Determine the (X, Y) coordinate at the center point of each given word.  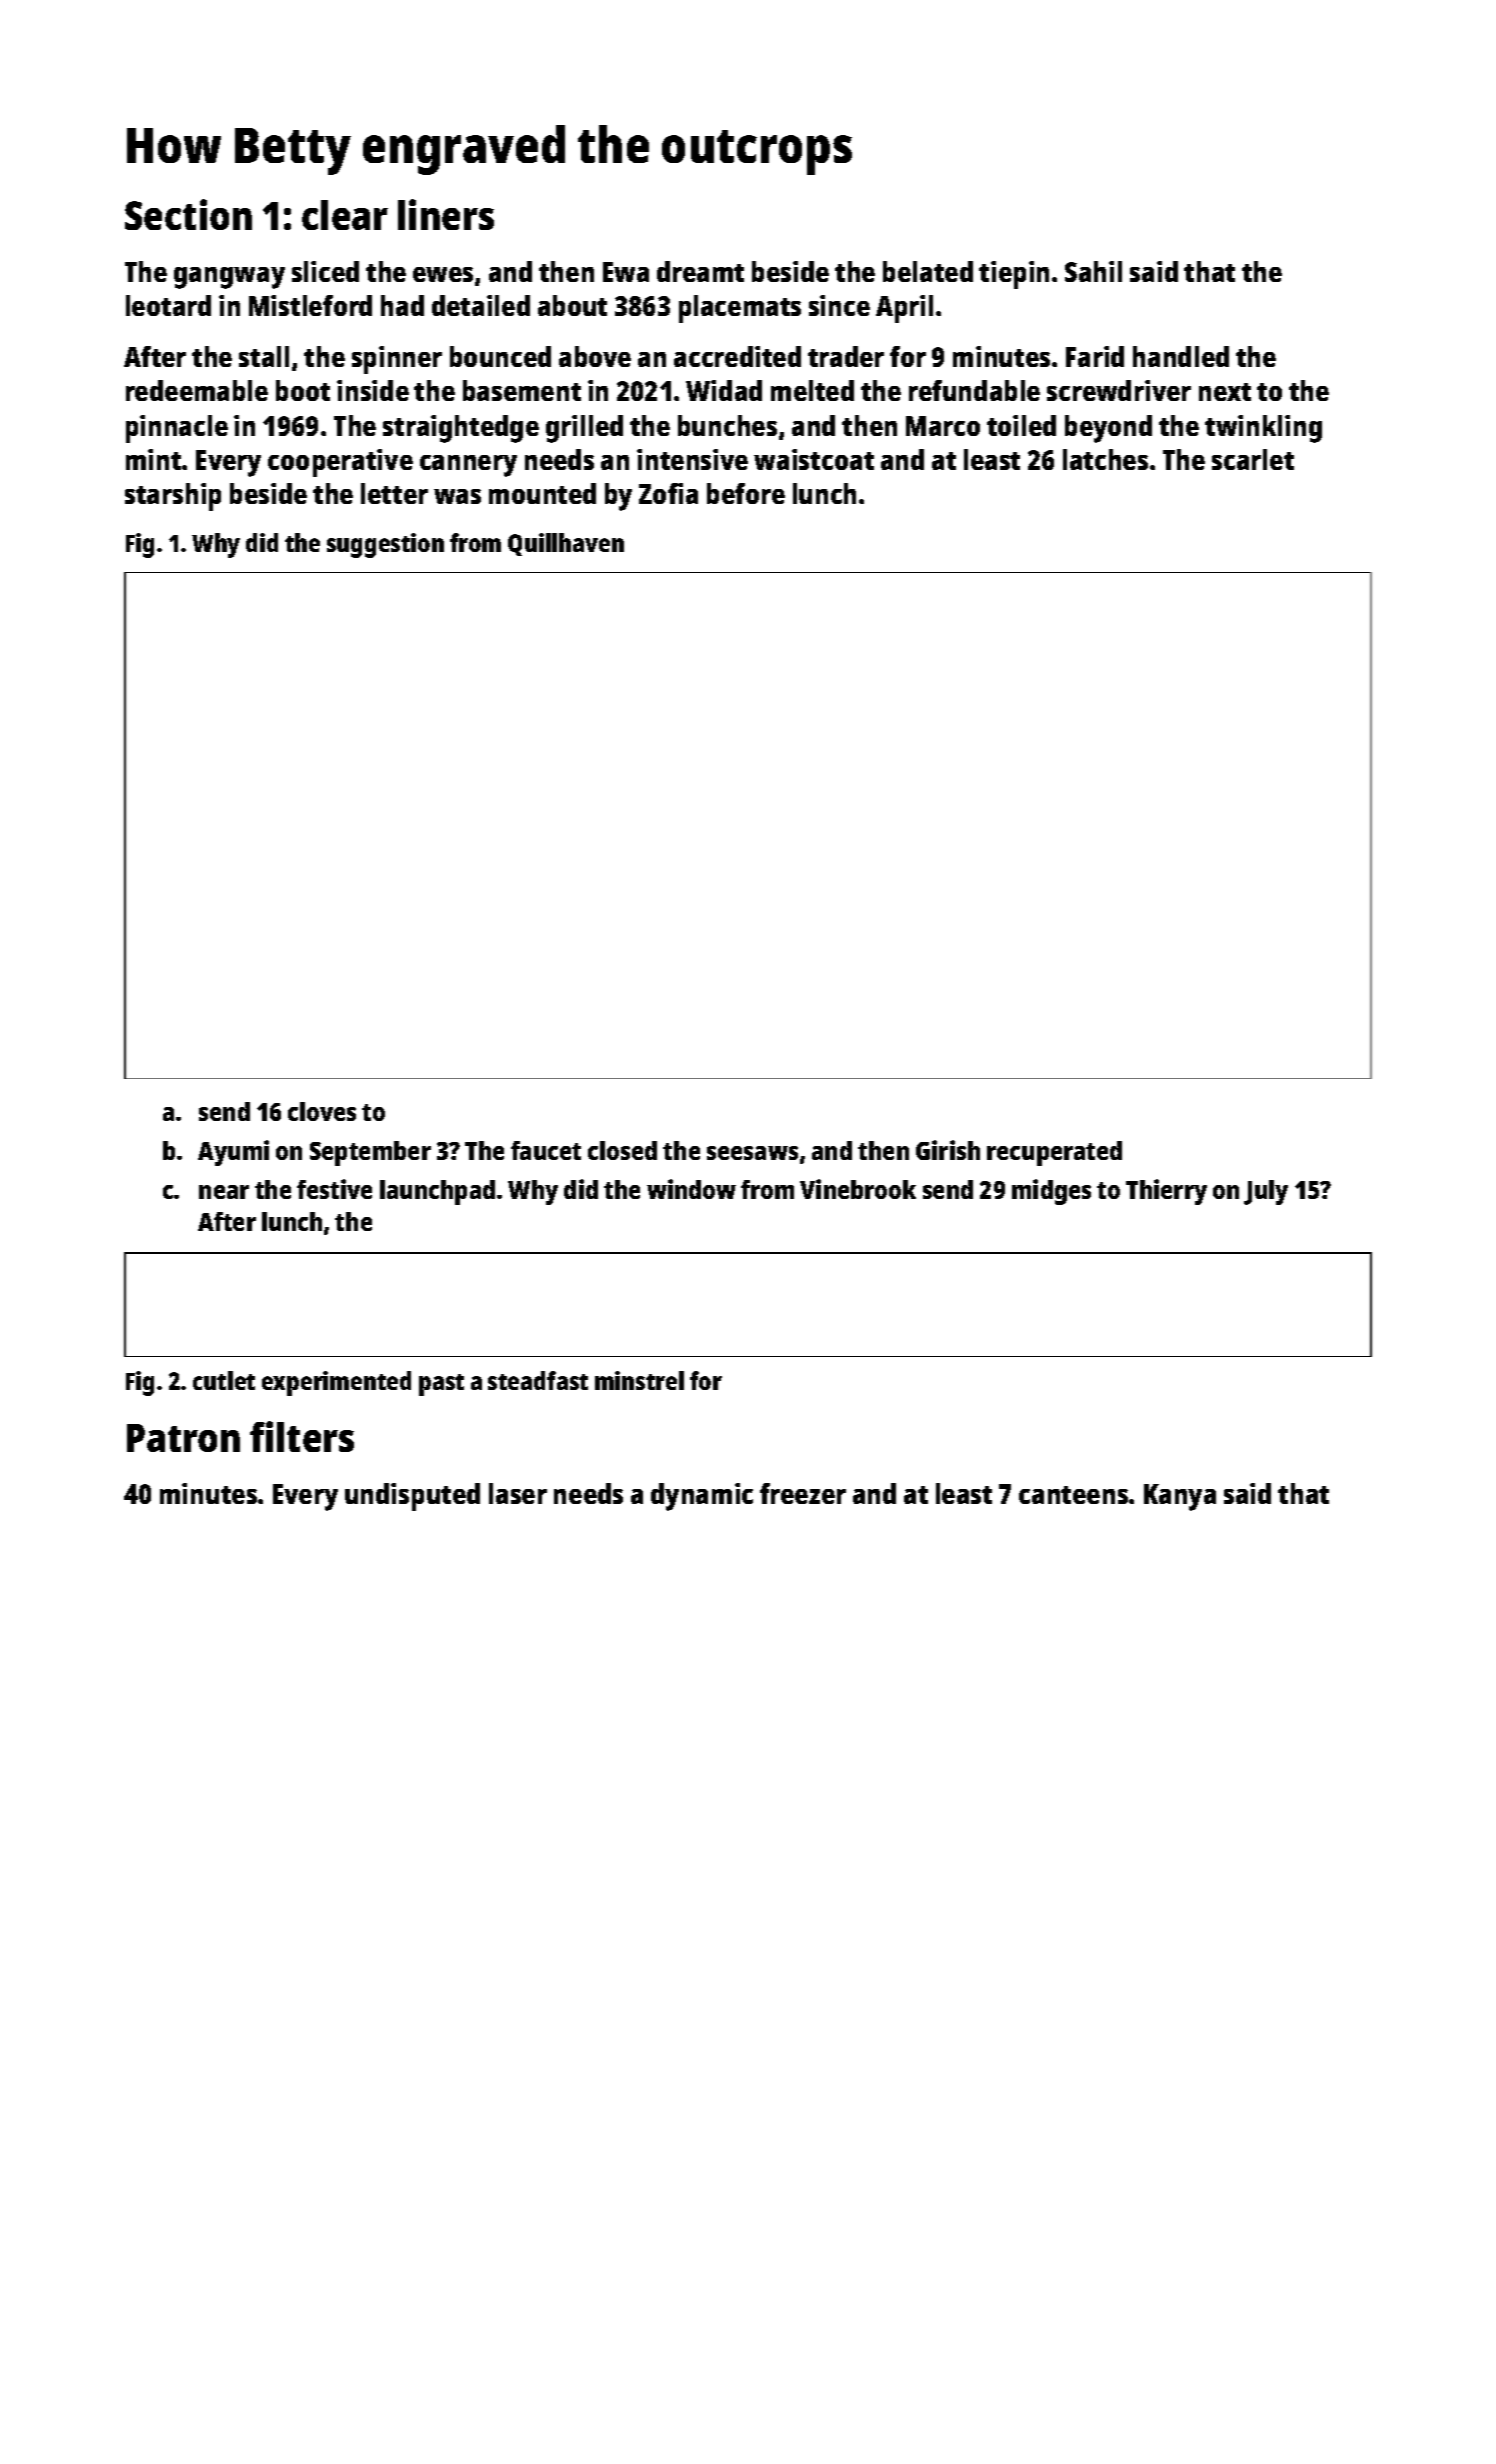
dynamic (702, 1497)
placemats (740, 309)
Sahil (1093, 271)
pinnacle (177, 429)
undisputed (412, 1497)
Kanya (1180, 1497)
